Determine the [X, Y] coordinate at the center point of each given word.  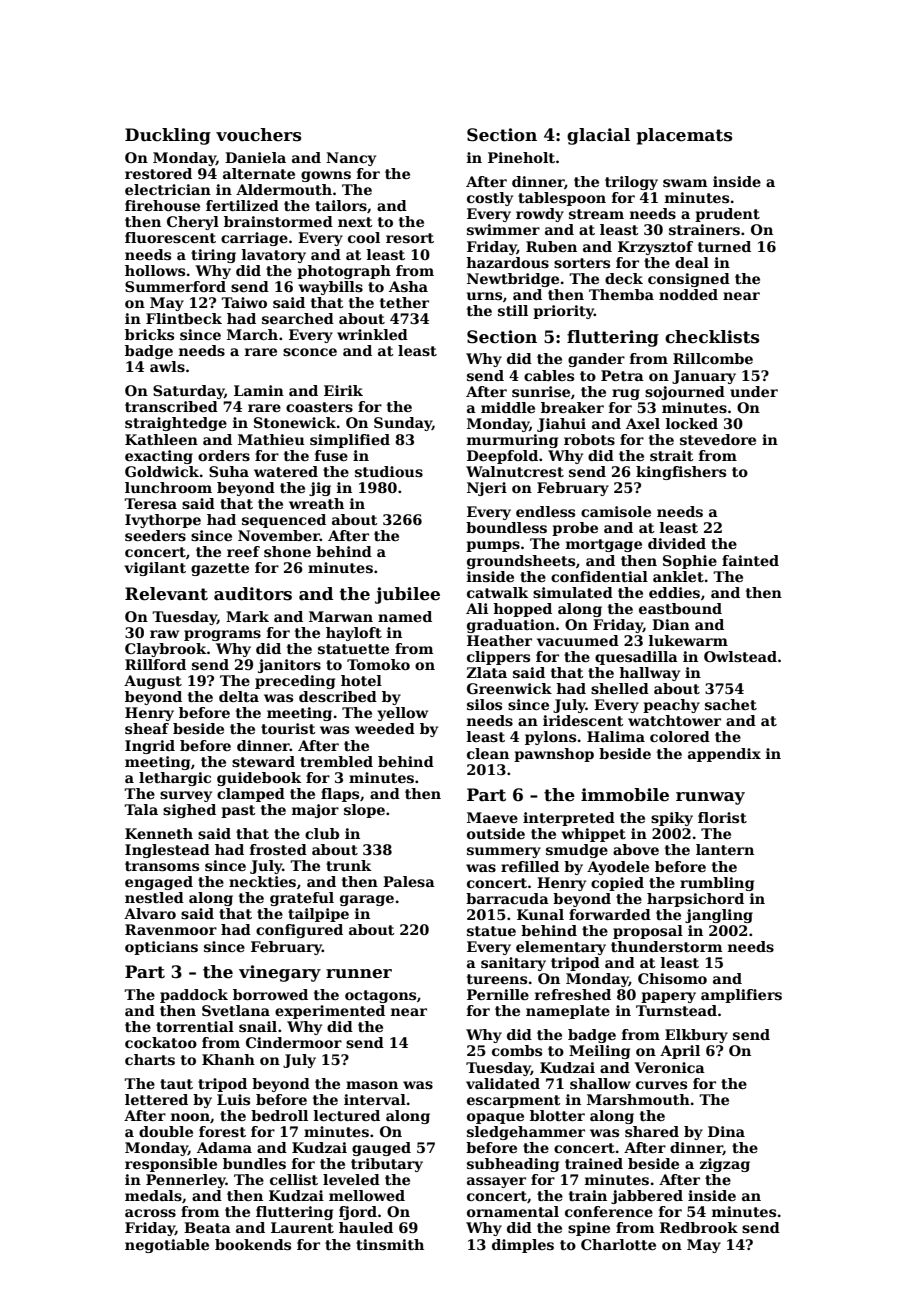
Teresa [150, 503]
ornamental [513, 1211]
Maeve [492, 817]
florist [722, 817]
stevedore [718, 439]
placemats [684, 136]
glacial [598, 136]
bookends [253, 1244]
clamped [251, 795]
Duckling [168, 136]
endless [545, 511]
